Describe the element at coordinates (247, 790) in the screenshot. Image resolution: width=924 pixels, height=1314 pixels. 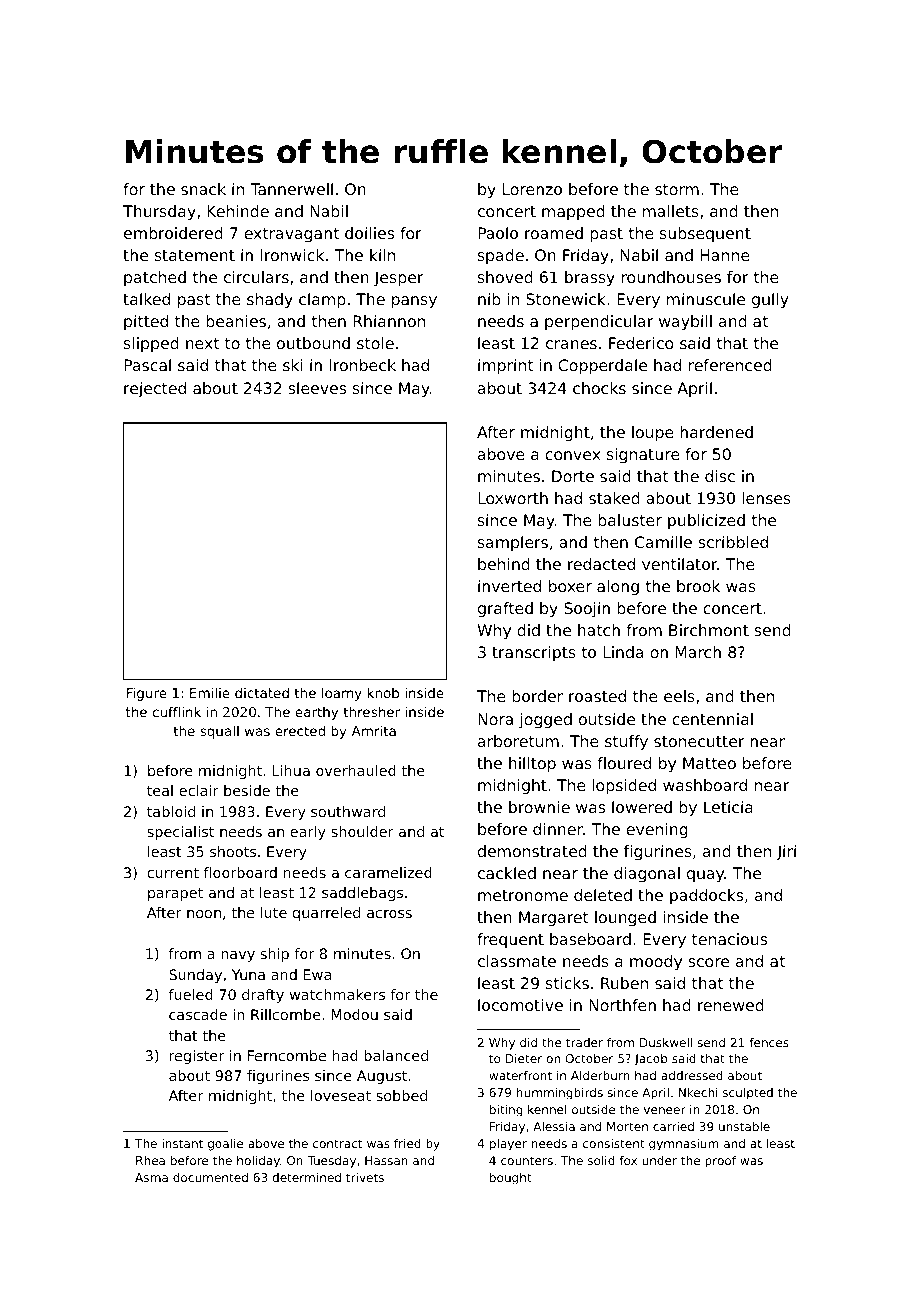
I see `beside` at that location.
